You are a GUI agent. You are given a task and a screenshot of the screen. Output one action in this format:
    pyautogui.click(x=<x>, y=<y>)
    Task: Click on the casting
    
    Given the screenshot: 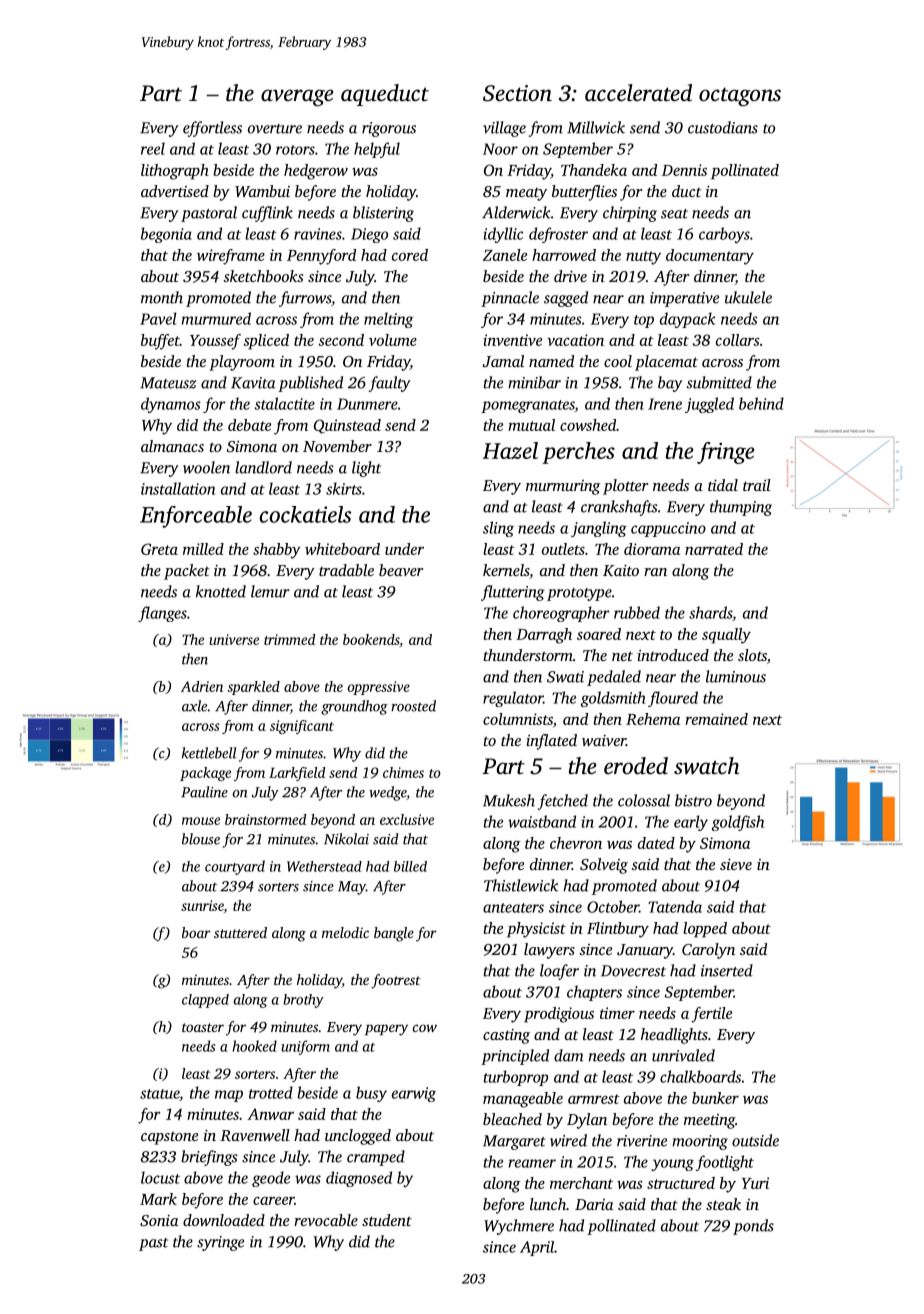 What is the action you would take?
    pyautogui.click(x=506, y=1036)
